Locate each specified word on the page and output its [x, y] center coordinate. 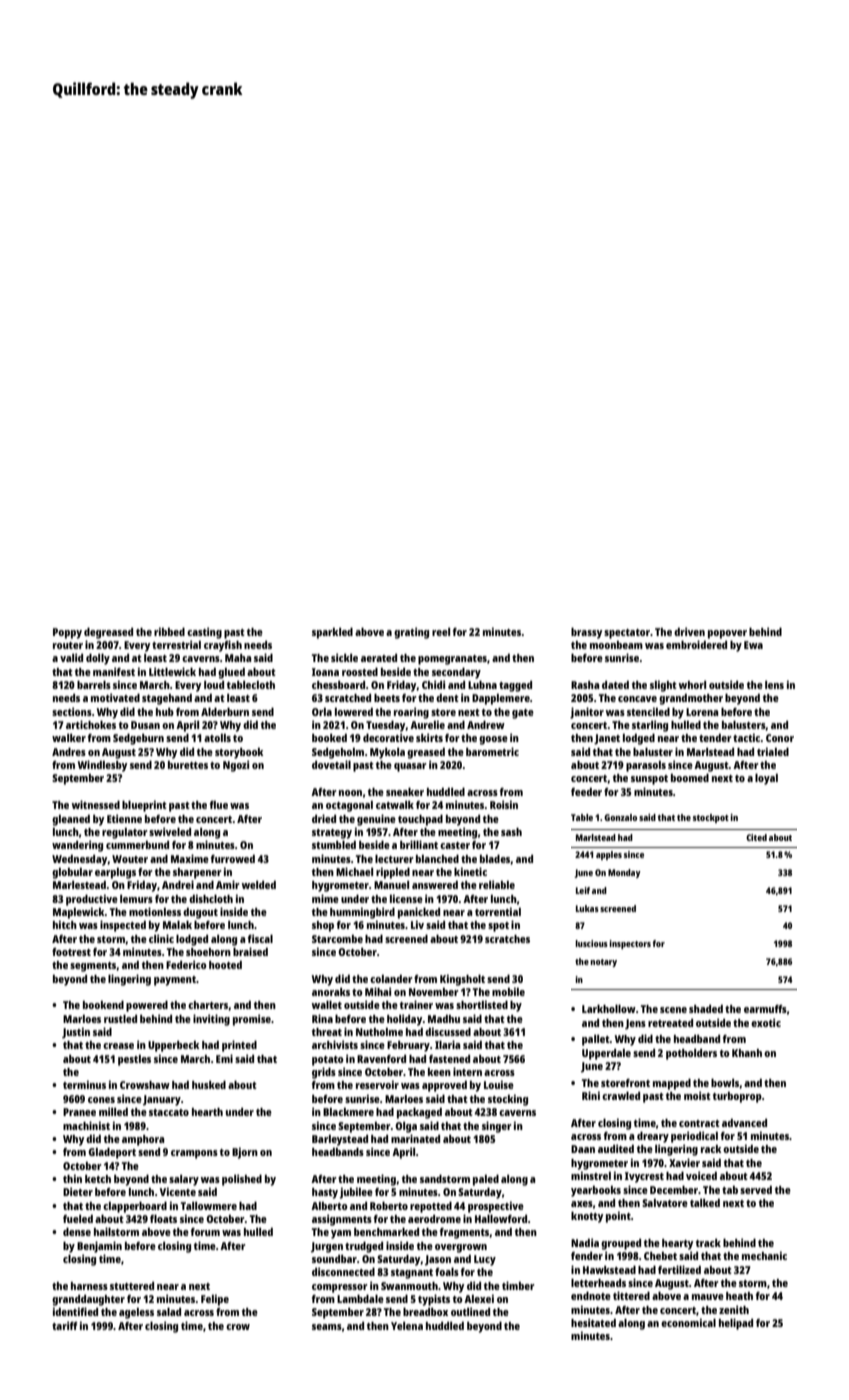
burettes [188, 765]
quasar [410, 767]
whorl [692, 685]
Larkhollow [609, 1008]
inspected [123, 926]
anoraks [331, 992]
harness [89, 1286]
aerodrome [434, 1219]
